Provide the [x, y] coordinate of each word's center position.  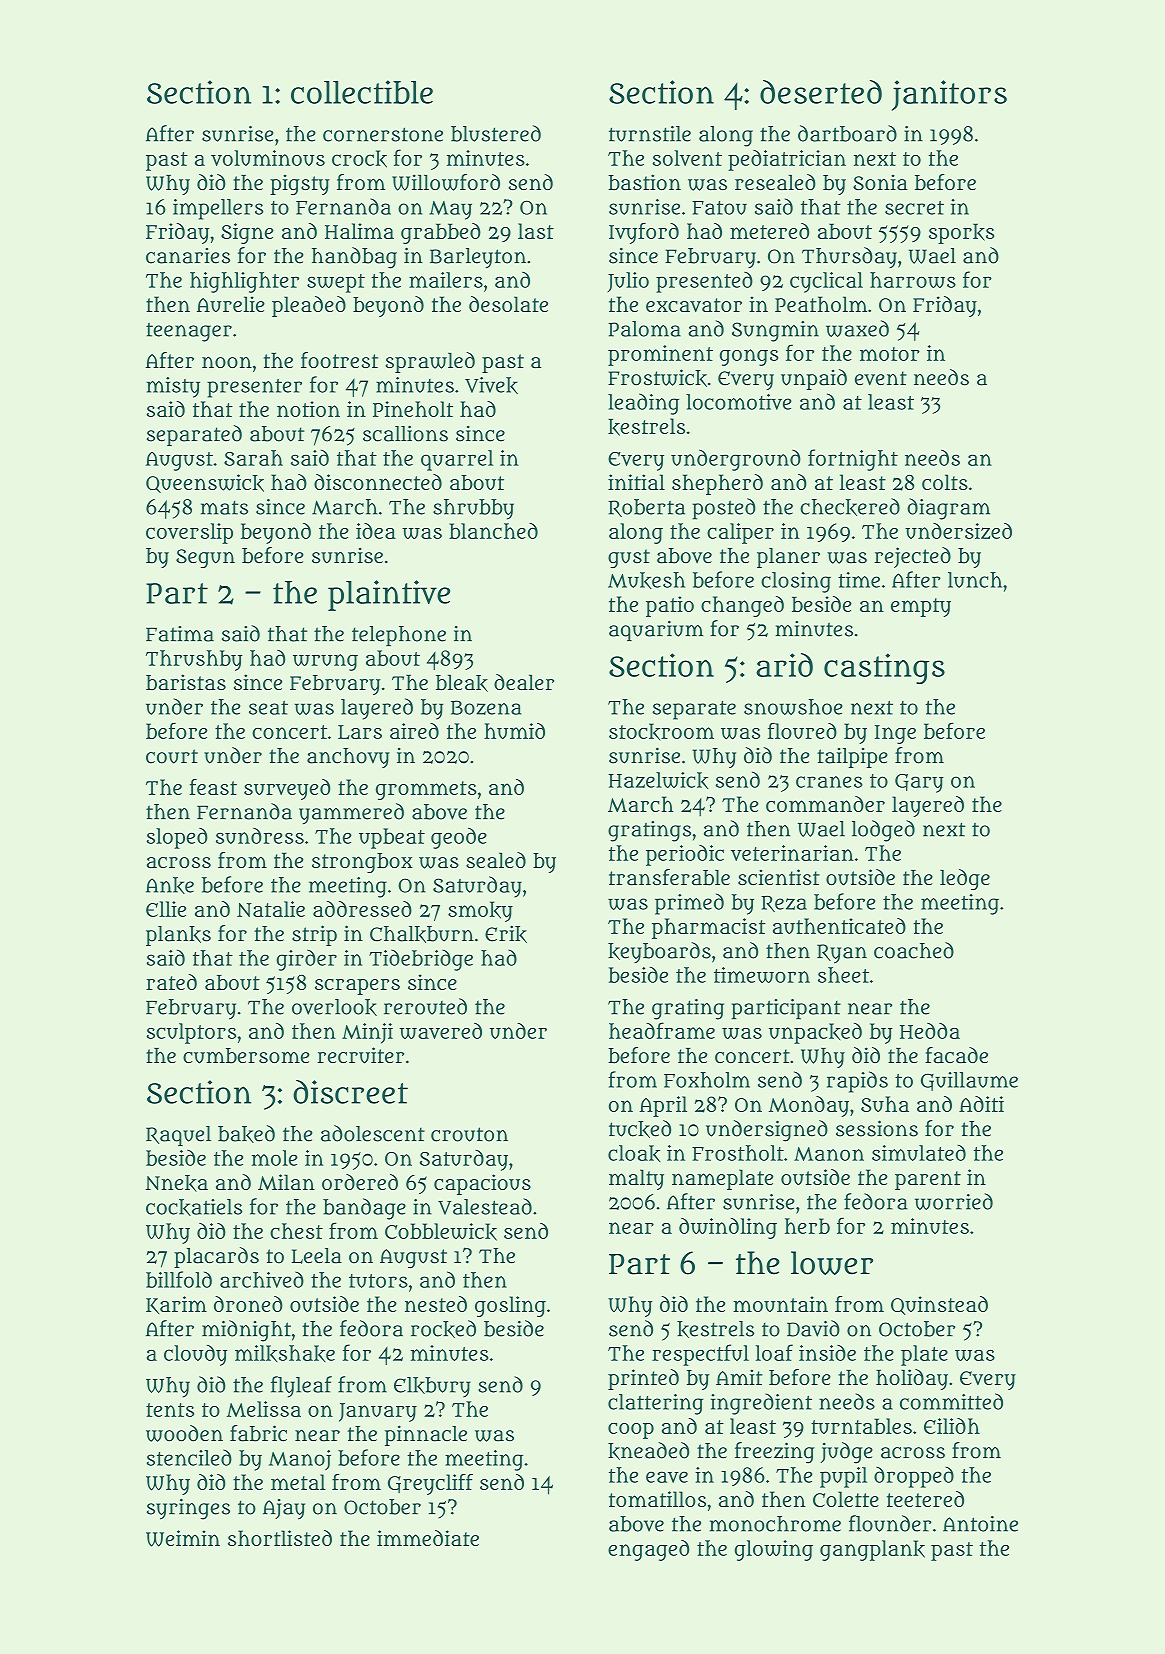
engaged [648, 1550]
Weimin [183, 1538]
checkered [850, 507]
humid [514, 731]
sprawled [430, 362]
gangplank [872, 1550]
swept [336, 283]
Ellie [166, 909]
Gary [919, 783]
